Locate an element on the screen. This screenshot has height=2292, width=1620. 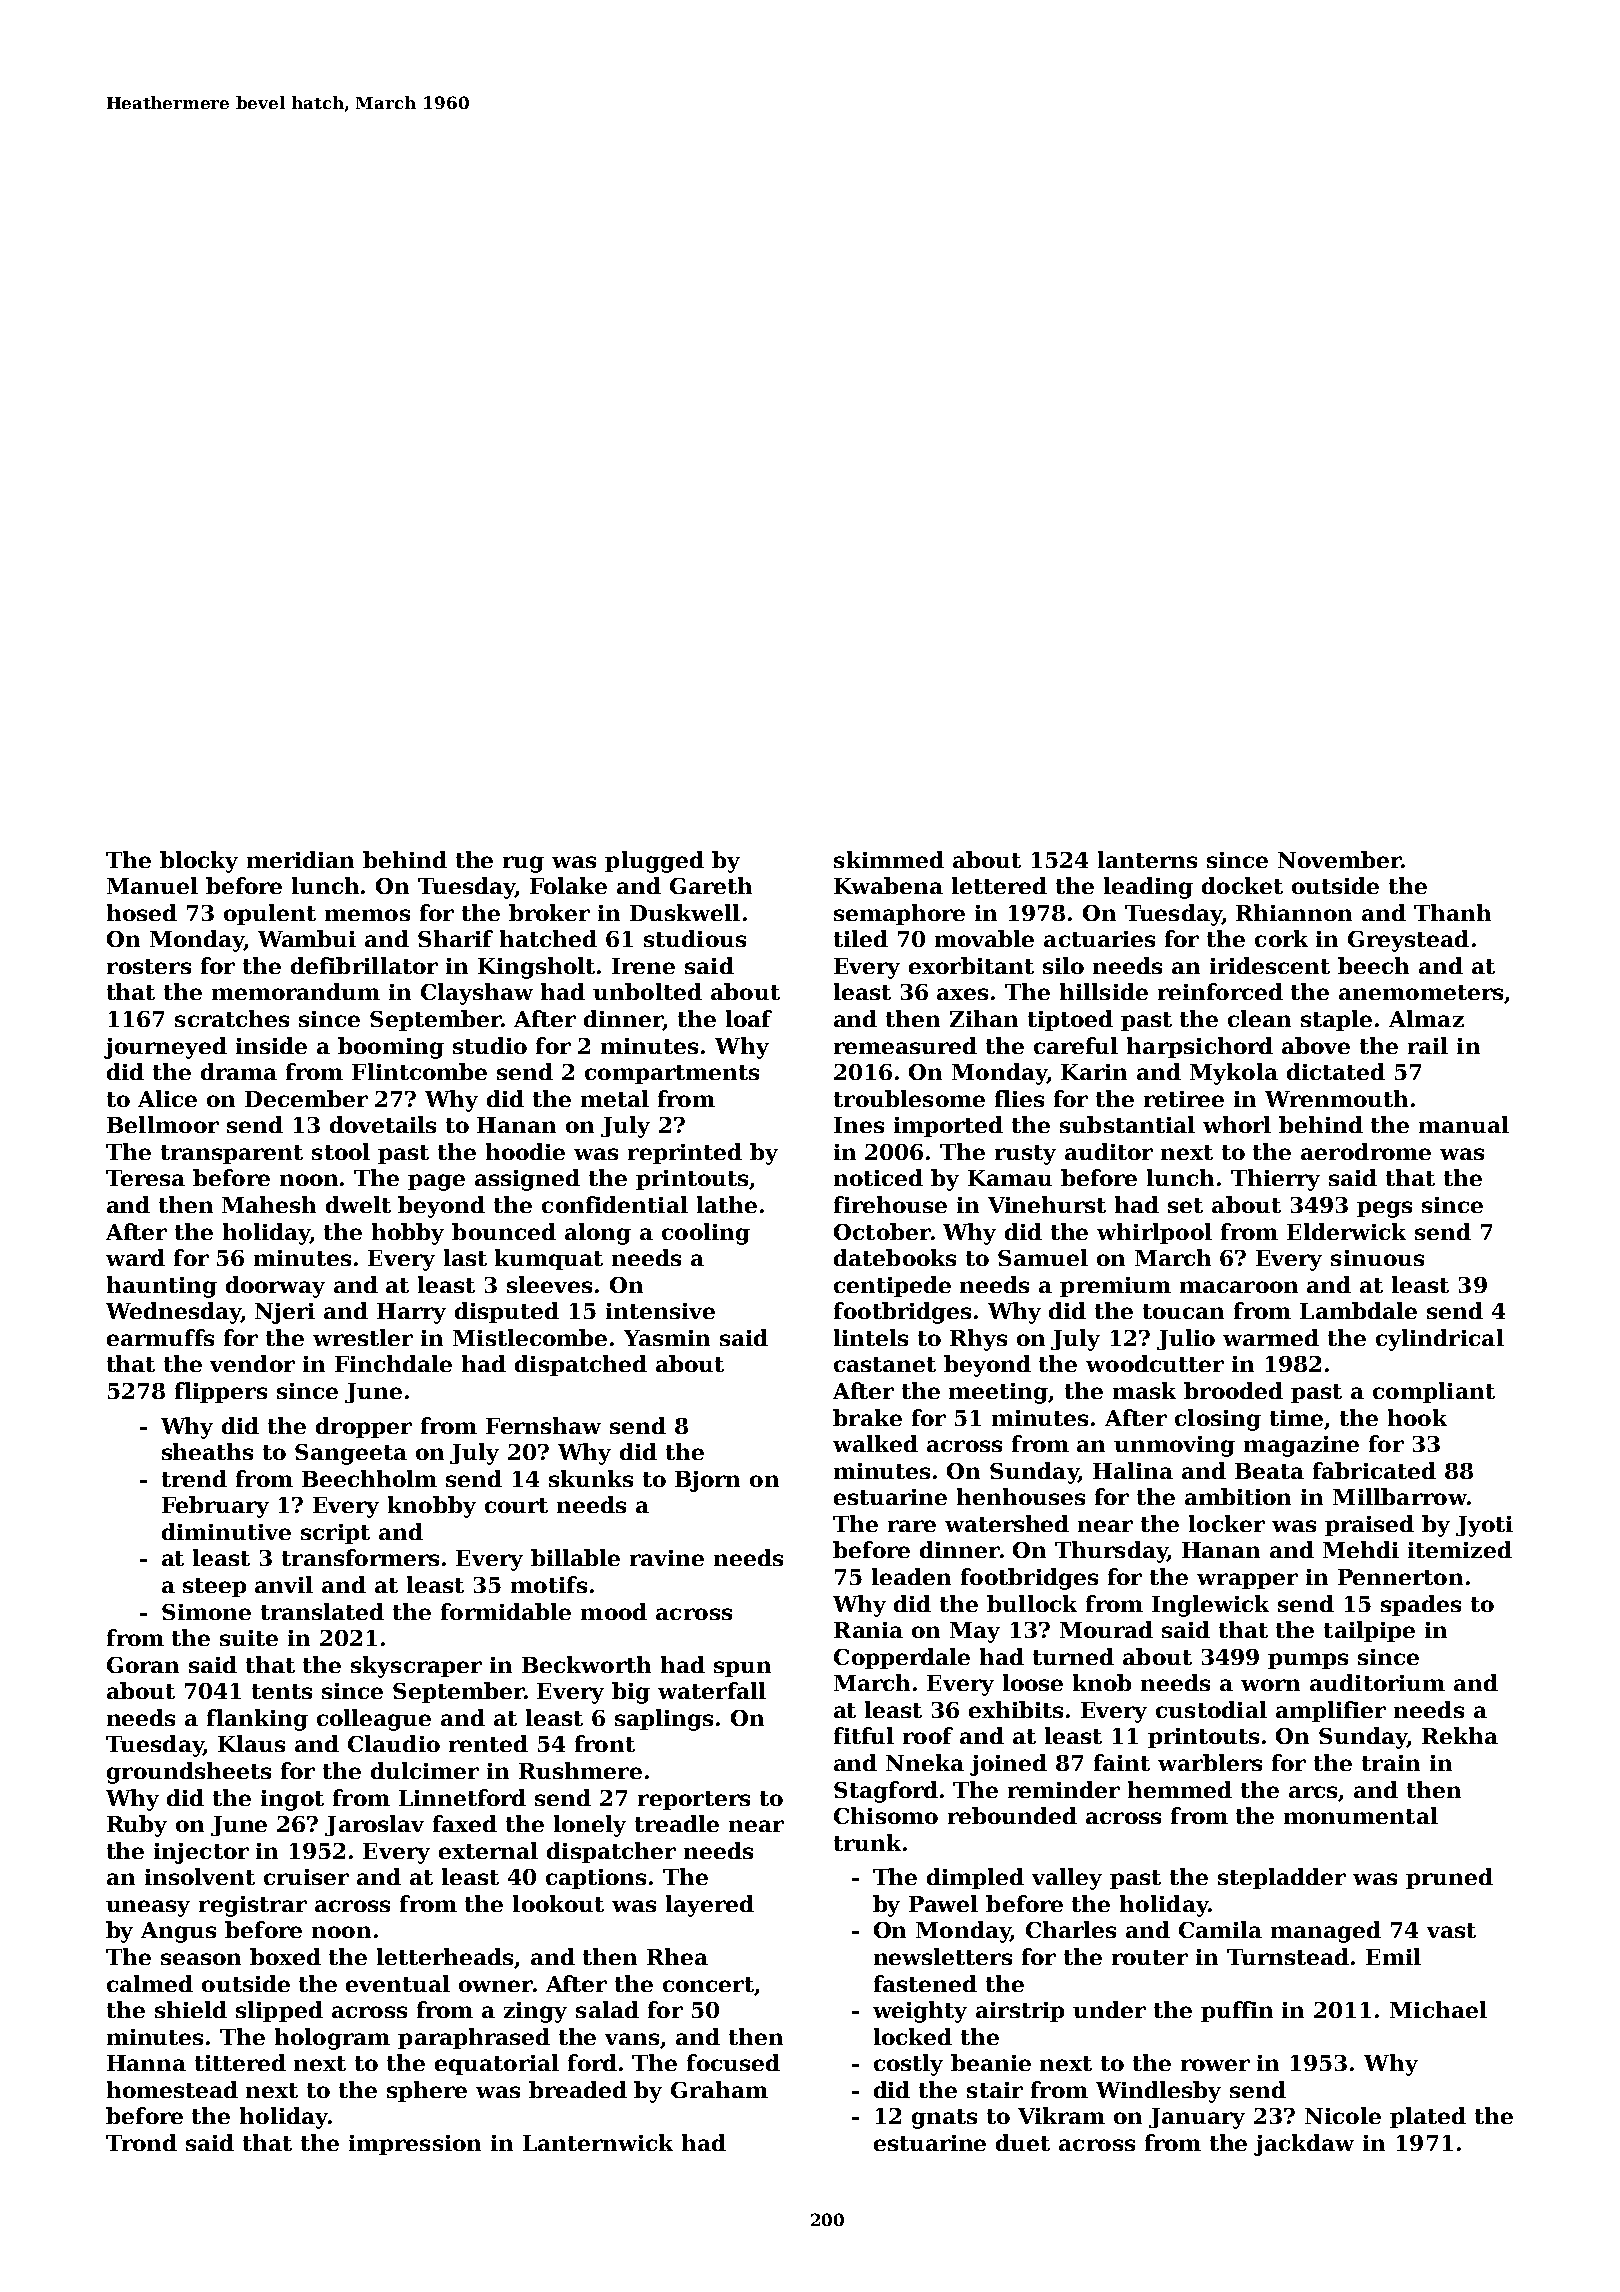
jackdaw is located at coordinates (1304, 2145).
